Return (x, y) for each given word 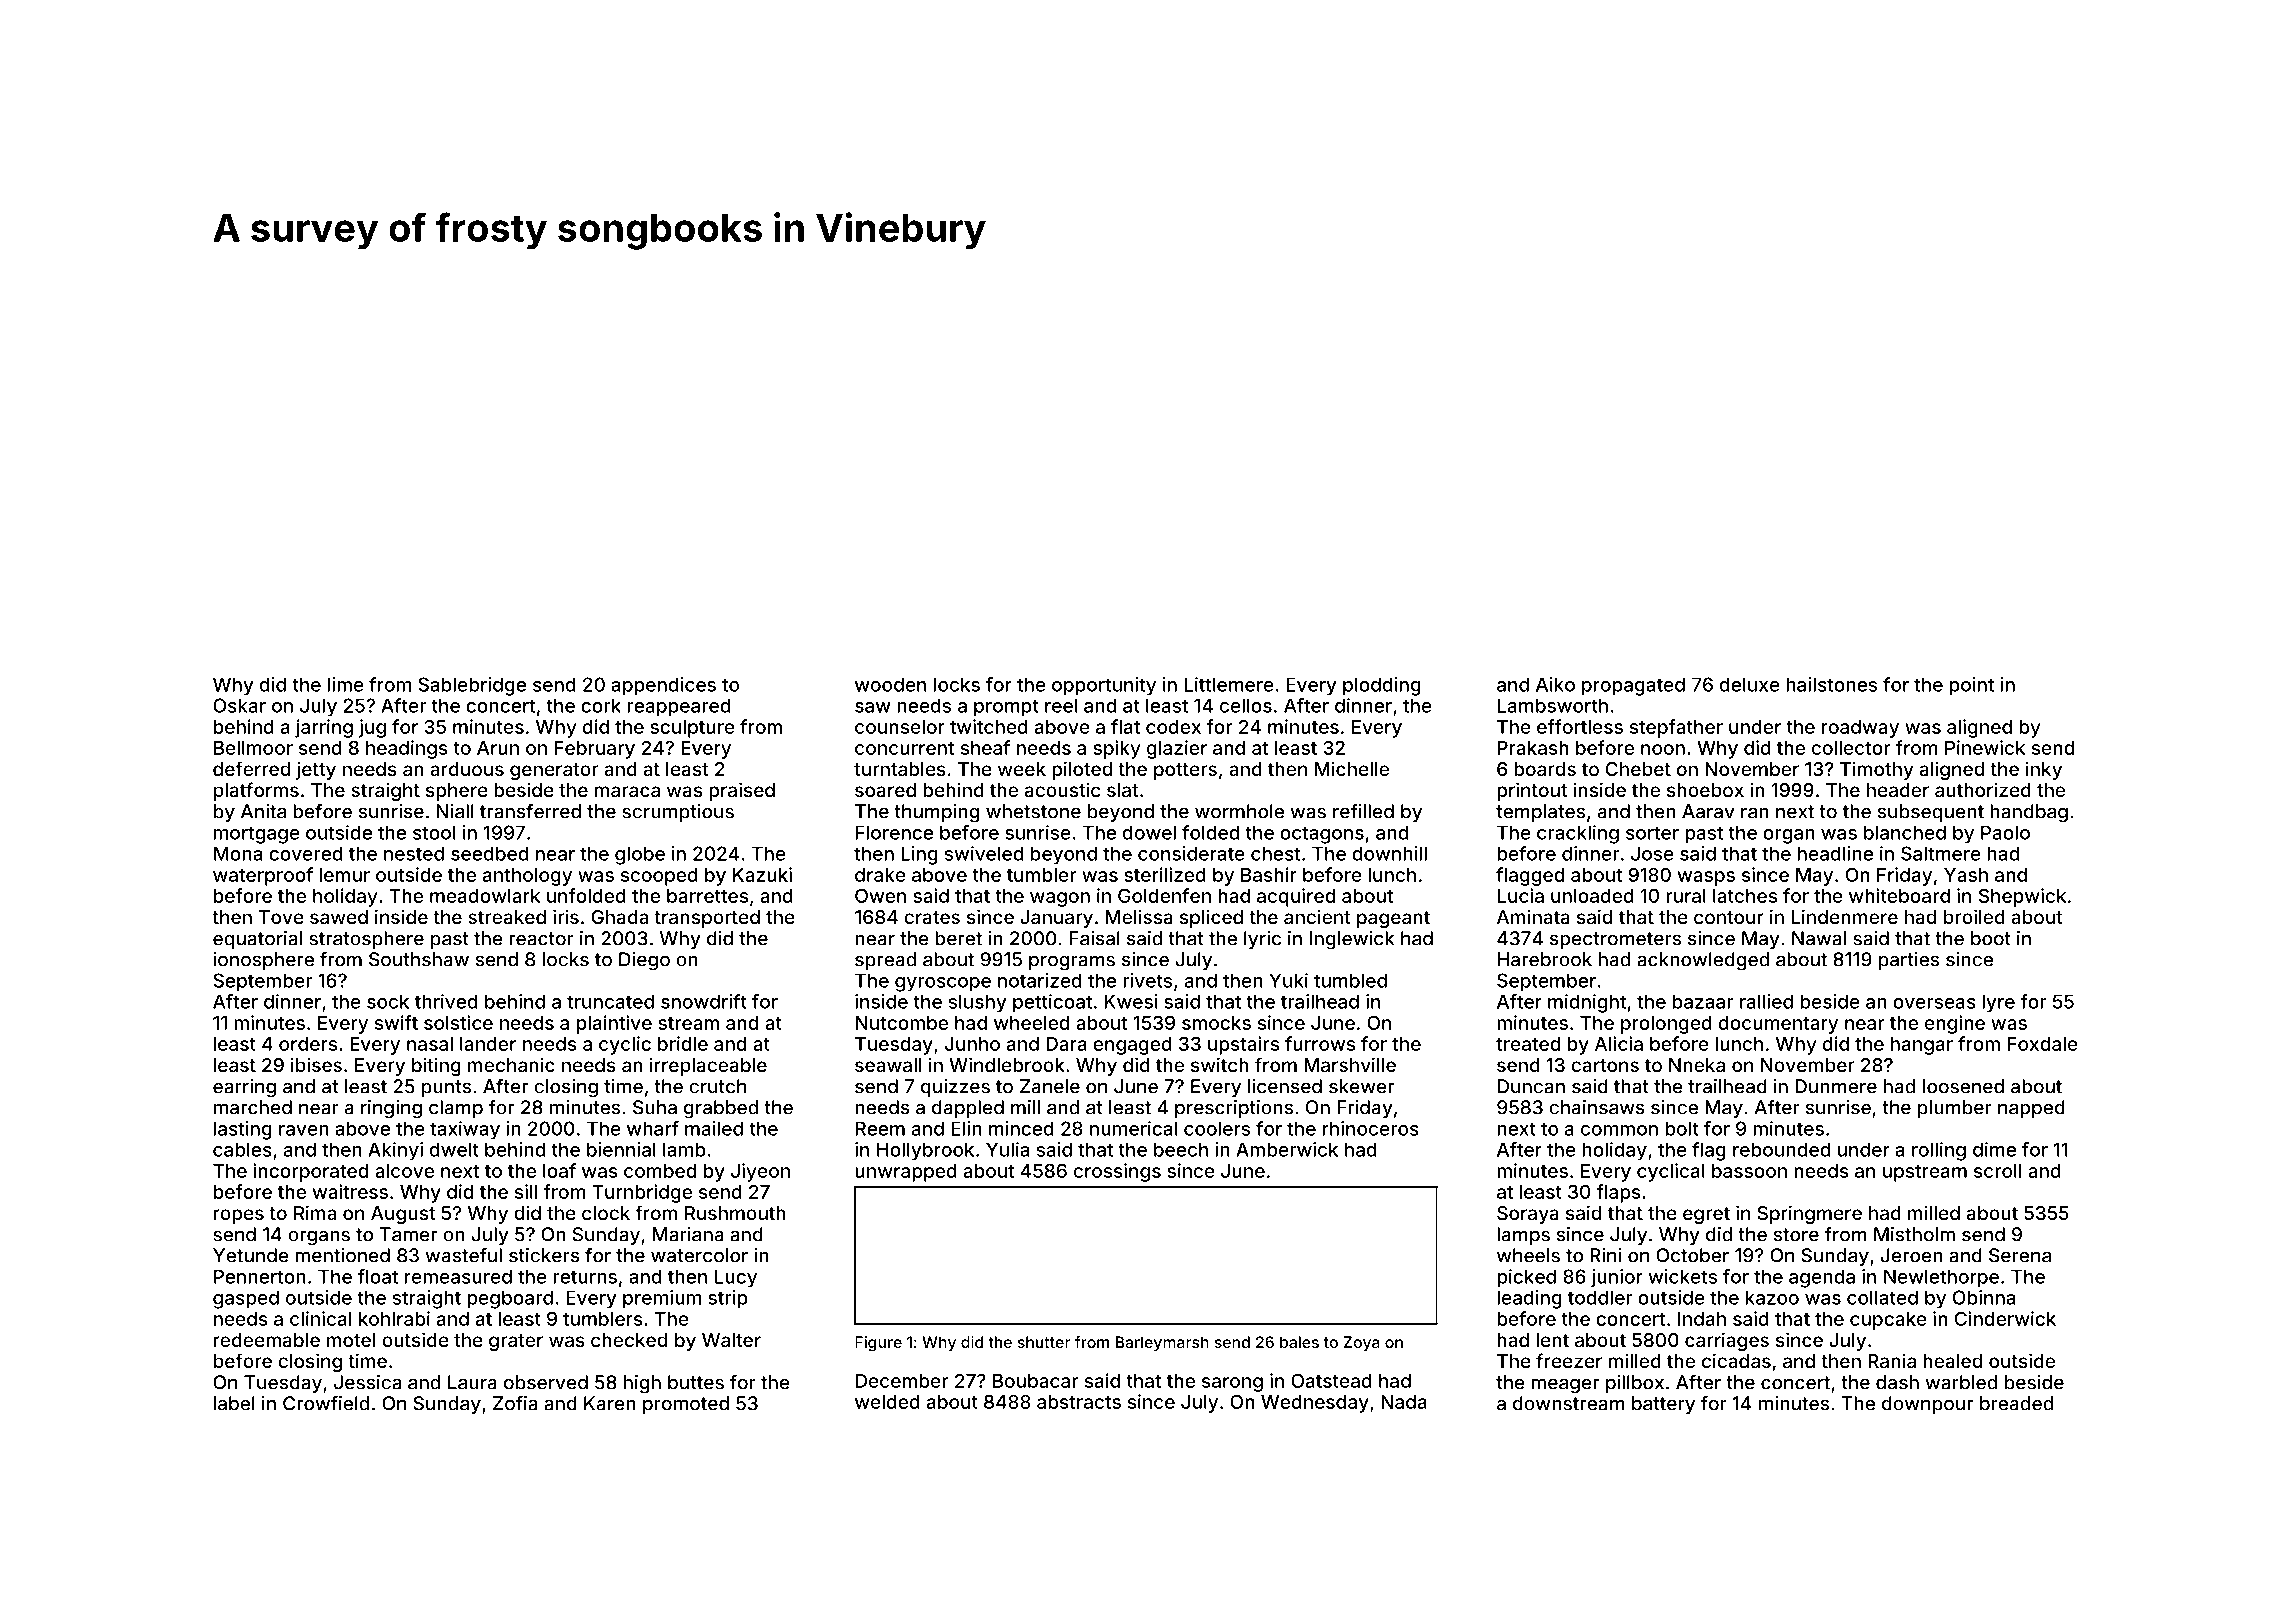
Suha (655, 1107)
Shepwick (2022, 897)
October (1692, 1255)
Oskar (239, 705)
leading (1529, 1299)
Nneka (1697, 1065)
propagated (1633, 686)
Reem (880, 1128)
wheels (1528, 1255)
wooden (890, 684)
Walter (731, 1340)
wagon (1060, 899)
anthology (527, 877)
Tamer (408, 1234)
